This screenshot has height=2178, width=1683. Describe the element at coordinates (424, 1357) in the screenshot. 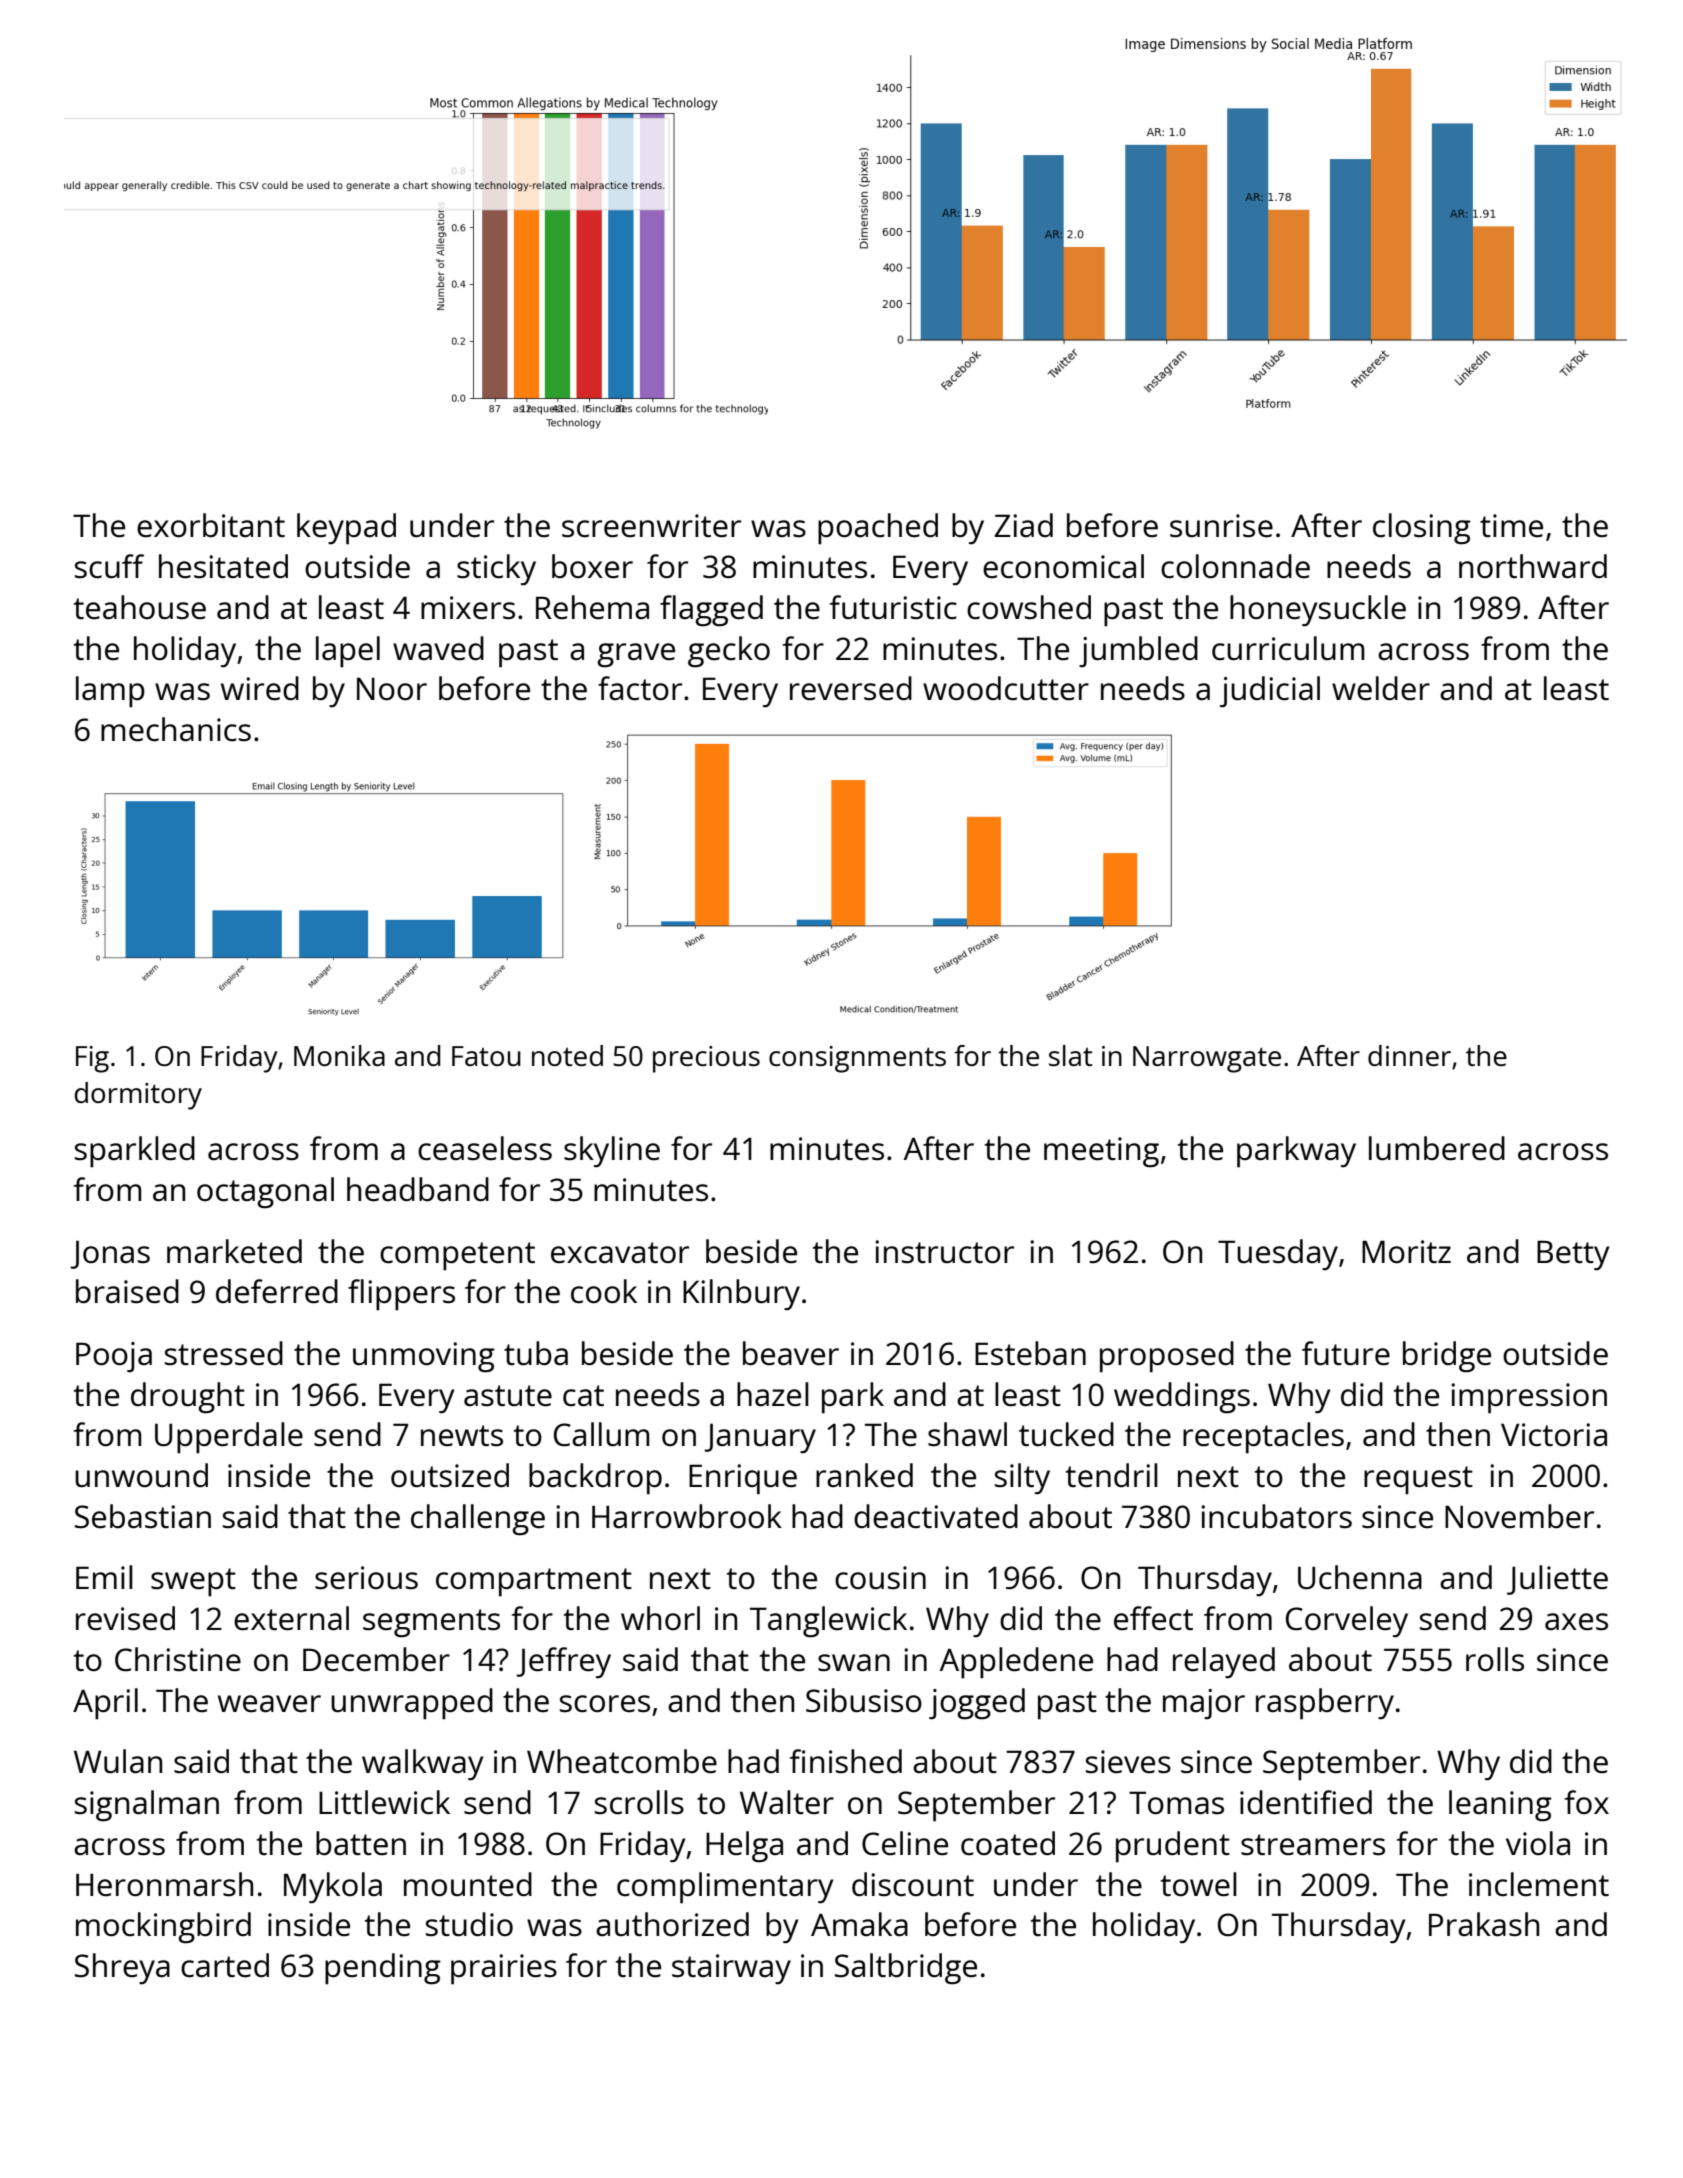

I see `unmoving` at that location.
